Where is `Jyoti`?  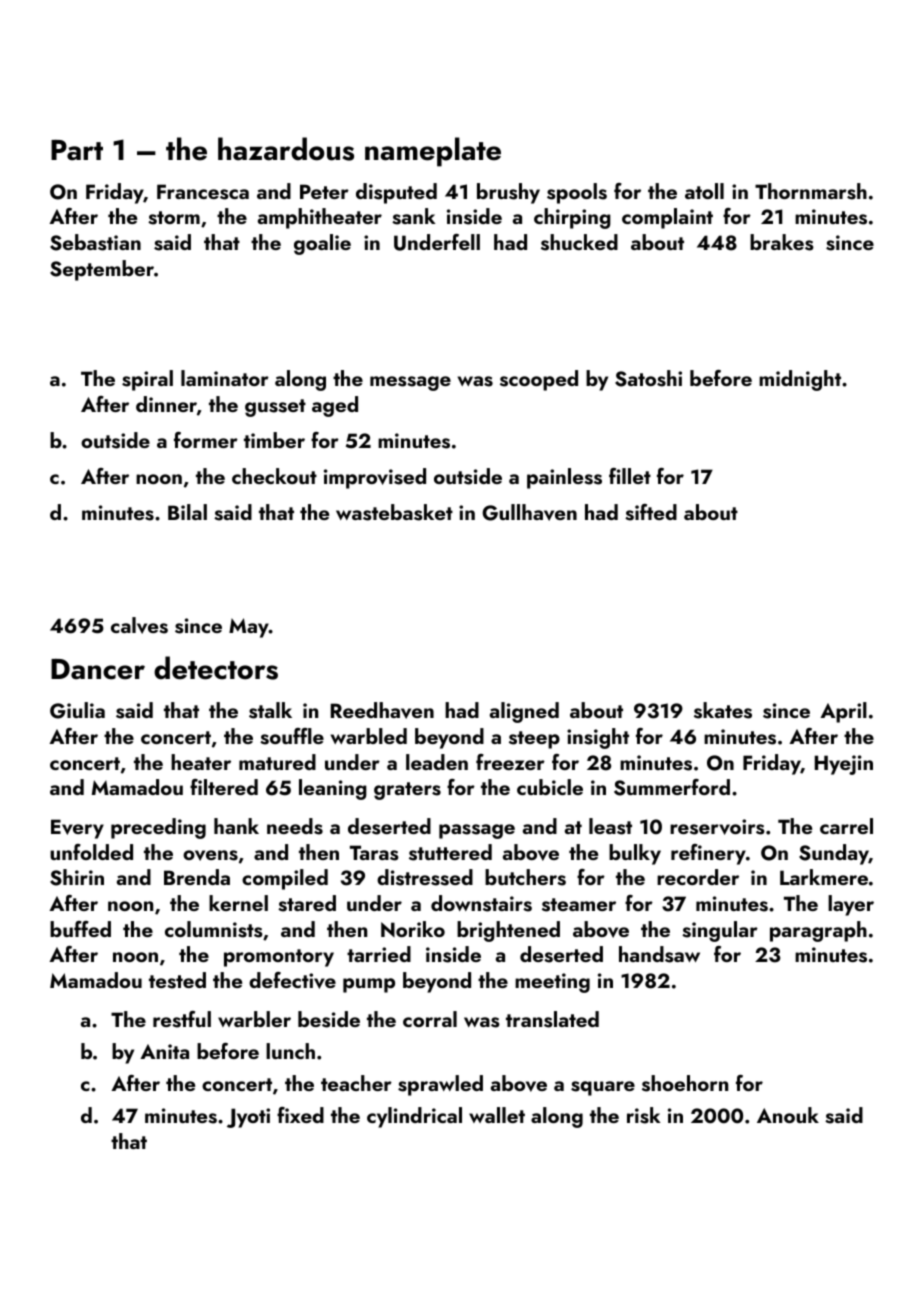
Jyoti is located at coordinates (248, 1118).
